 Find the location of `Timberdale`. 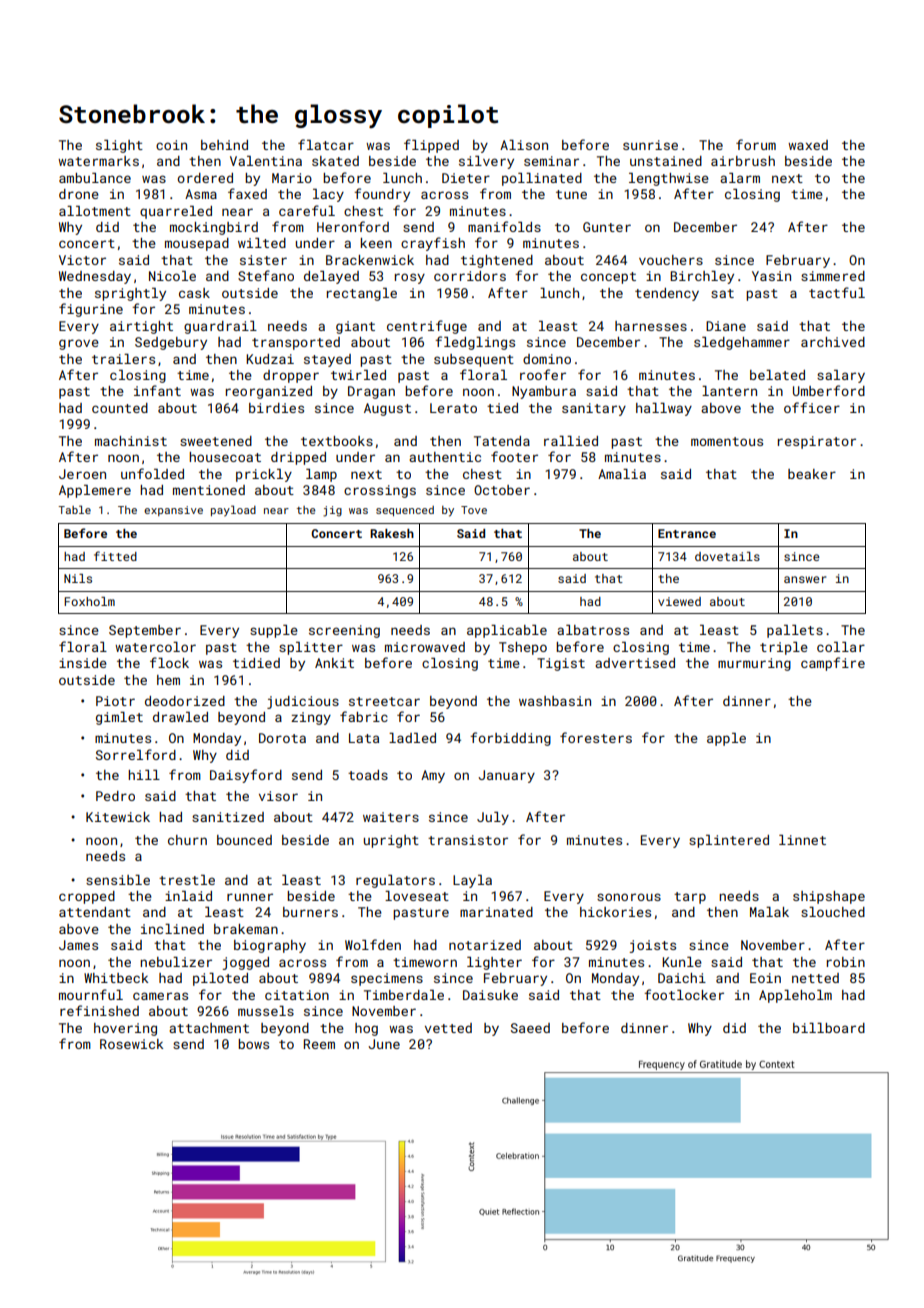

Timberdale is located at coordinates (404, 995).
